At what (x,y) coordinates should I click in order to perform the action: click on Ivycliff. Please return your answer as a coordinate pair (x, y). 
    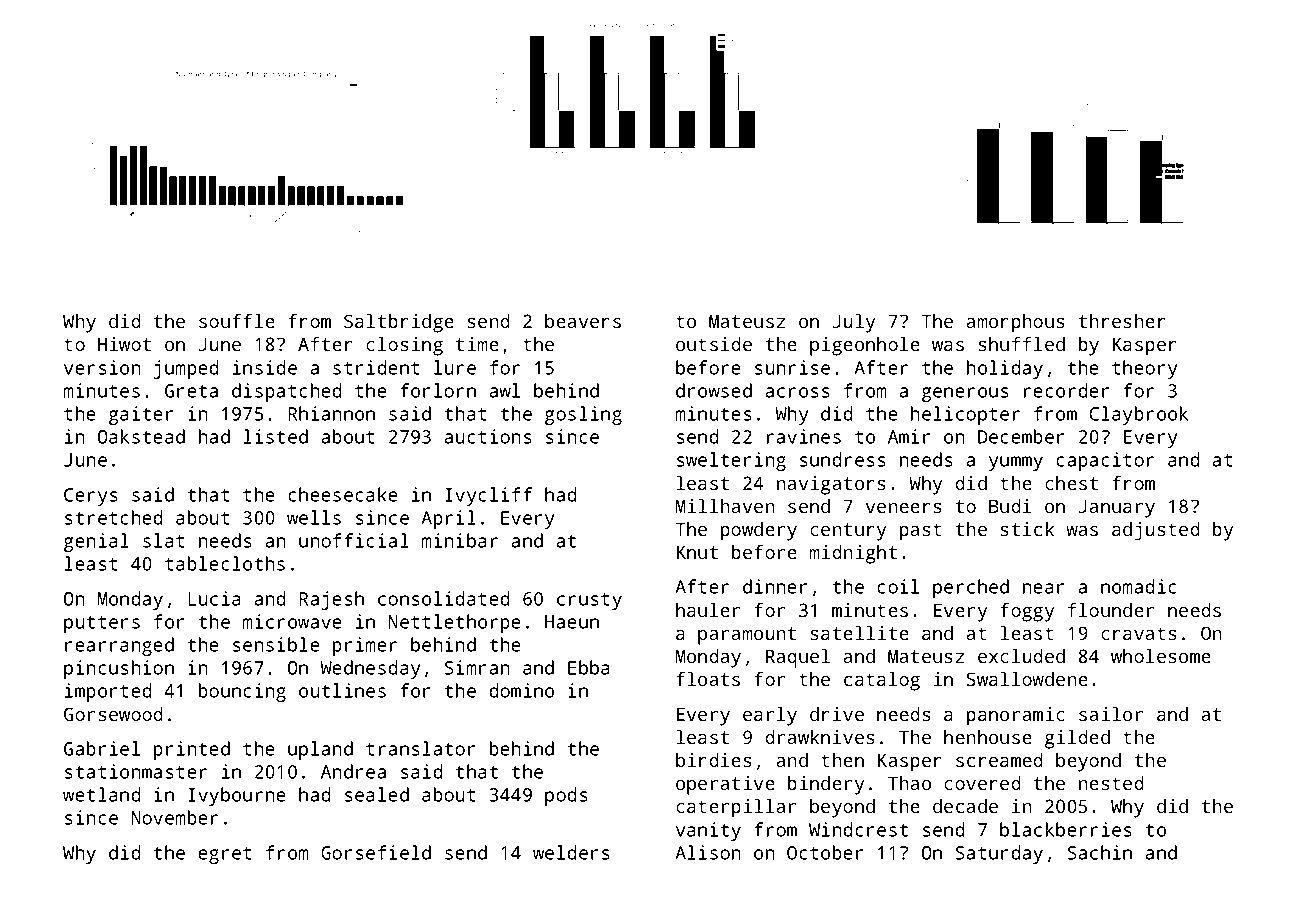
    Looking at the image, I should click on (488, 496).
